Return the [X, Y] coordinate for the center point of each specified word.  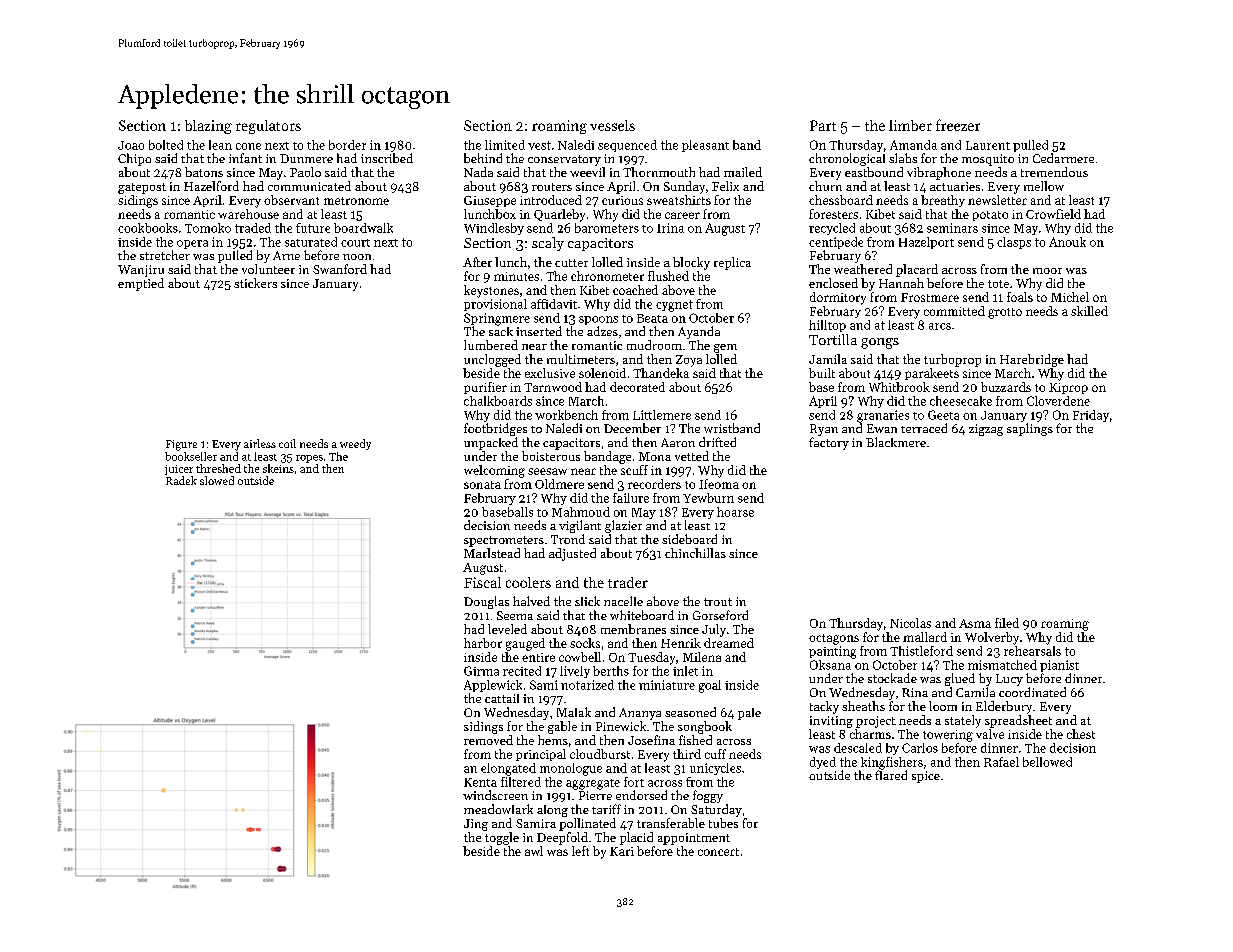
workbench [566, 415]
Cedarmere [1063, 158]
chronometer [607, 276]
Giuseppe [490, 201]
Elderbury [1004, 707]
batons [204, 172]
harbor [483, 643]
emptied [141, 284]
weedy [355, 444]
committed [954, 311]
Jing [476, 825]
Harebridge [1032, 360]
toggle [502, 838]
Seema [515, 615]
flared [891, 775]
